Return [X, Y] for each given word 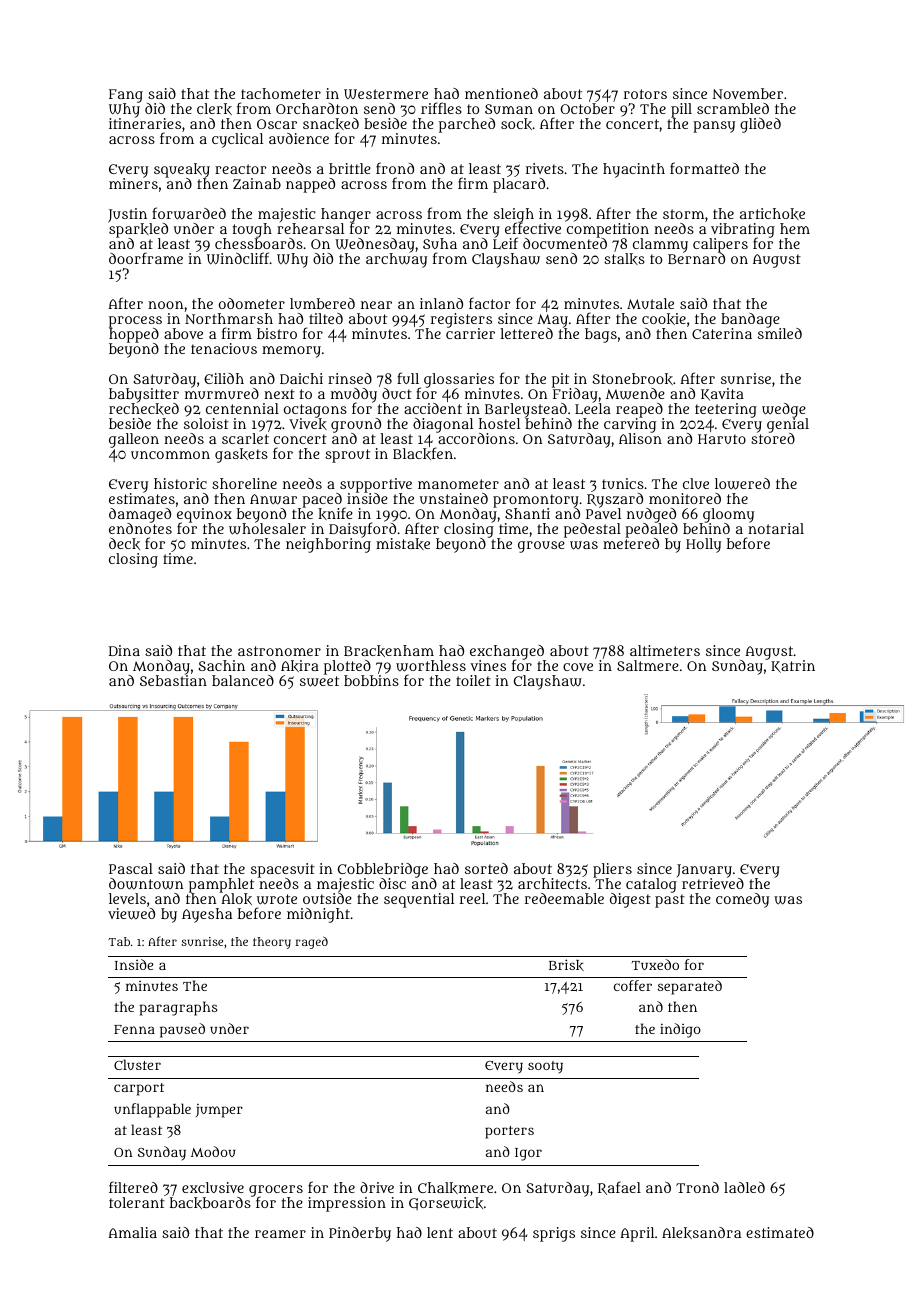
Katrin [793, 666]
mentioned [501, 93]
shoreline [244, 483]
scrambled [733, 108]
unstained [454, 498]
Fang [126, 96]
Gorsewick [446, 1203]
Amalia [132, 1232]
